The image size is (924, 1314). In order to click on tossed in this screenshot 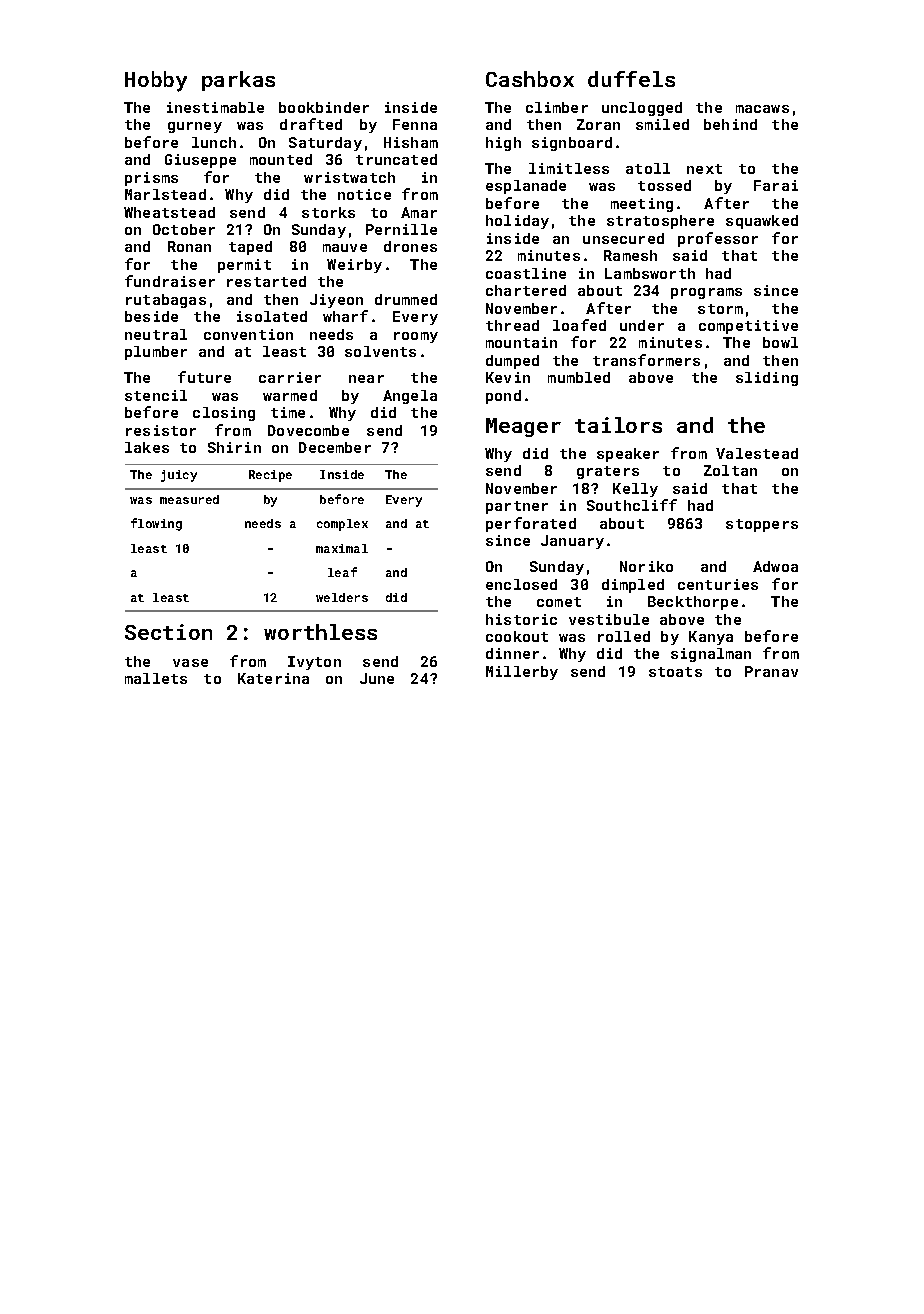, I will do `click(664, 185)`.
